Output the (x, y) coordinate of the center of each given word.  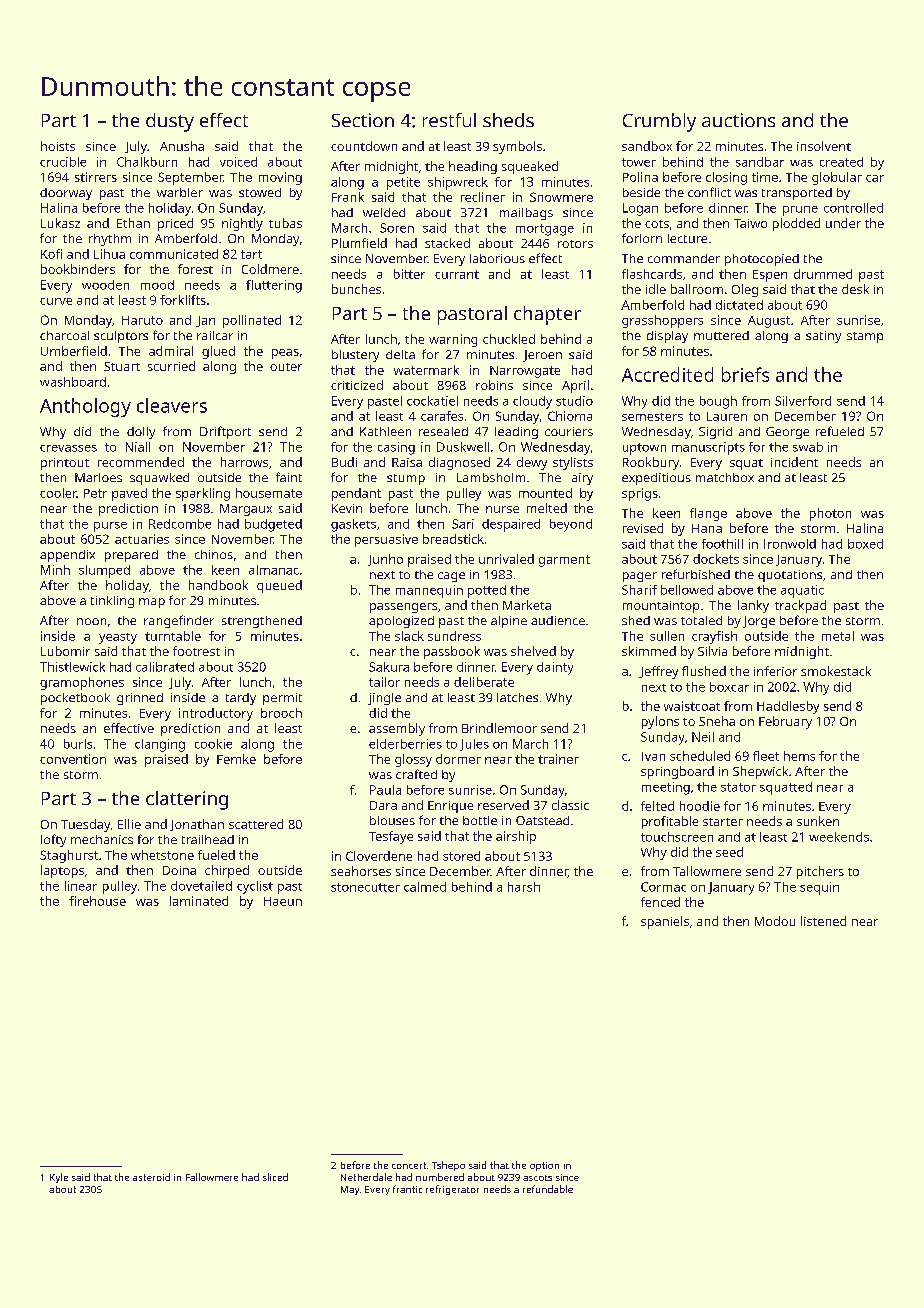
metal (838, 636)
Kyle (59, 1178)
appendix (67, 556)
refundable (548, 1189)
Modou (775, 921)
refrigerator (452, 1190)
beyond (571, 525)
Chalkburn (147, 162)
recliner (483, 197)
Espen (770, 276)
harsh (524, 887)
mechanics (102, 839)
